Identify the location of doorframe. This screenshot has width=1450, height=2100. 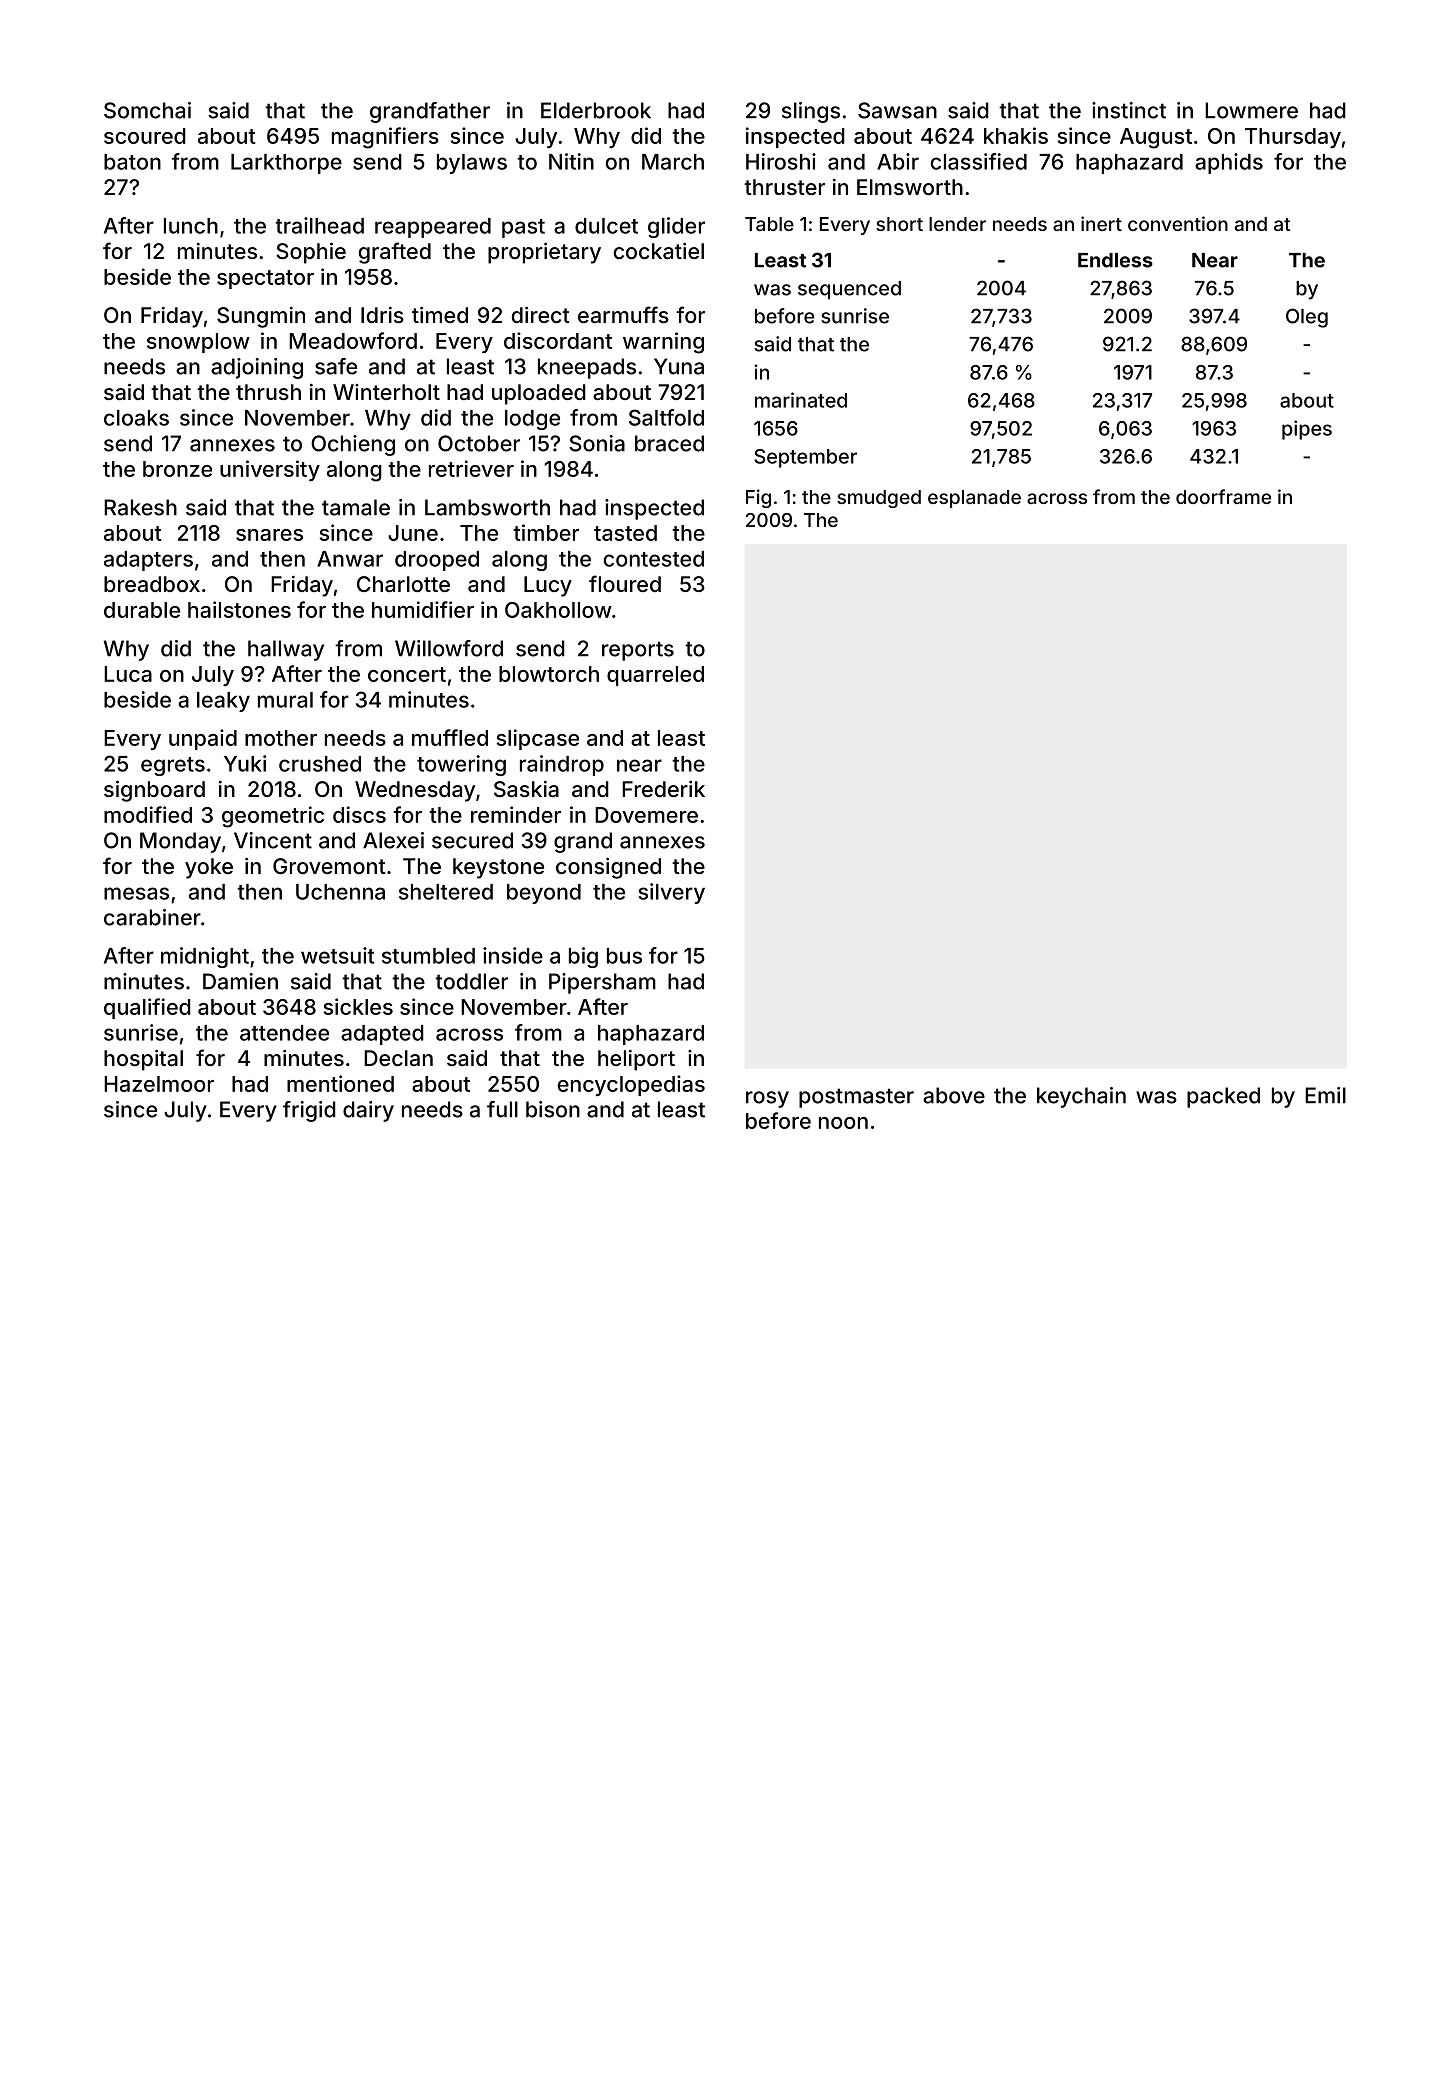
(1223, 496).
